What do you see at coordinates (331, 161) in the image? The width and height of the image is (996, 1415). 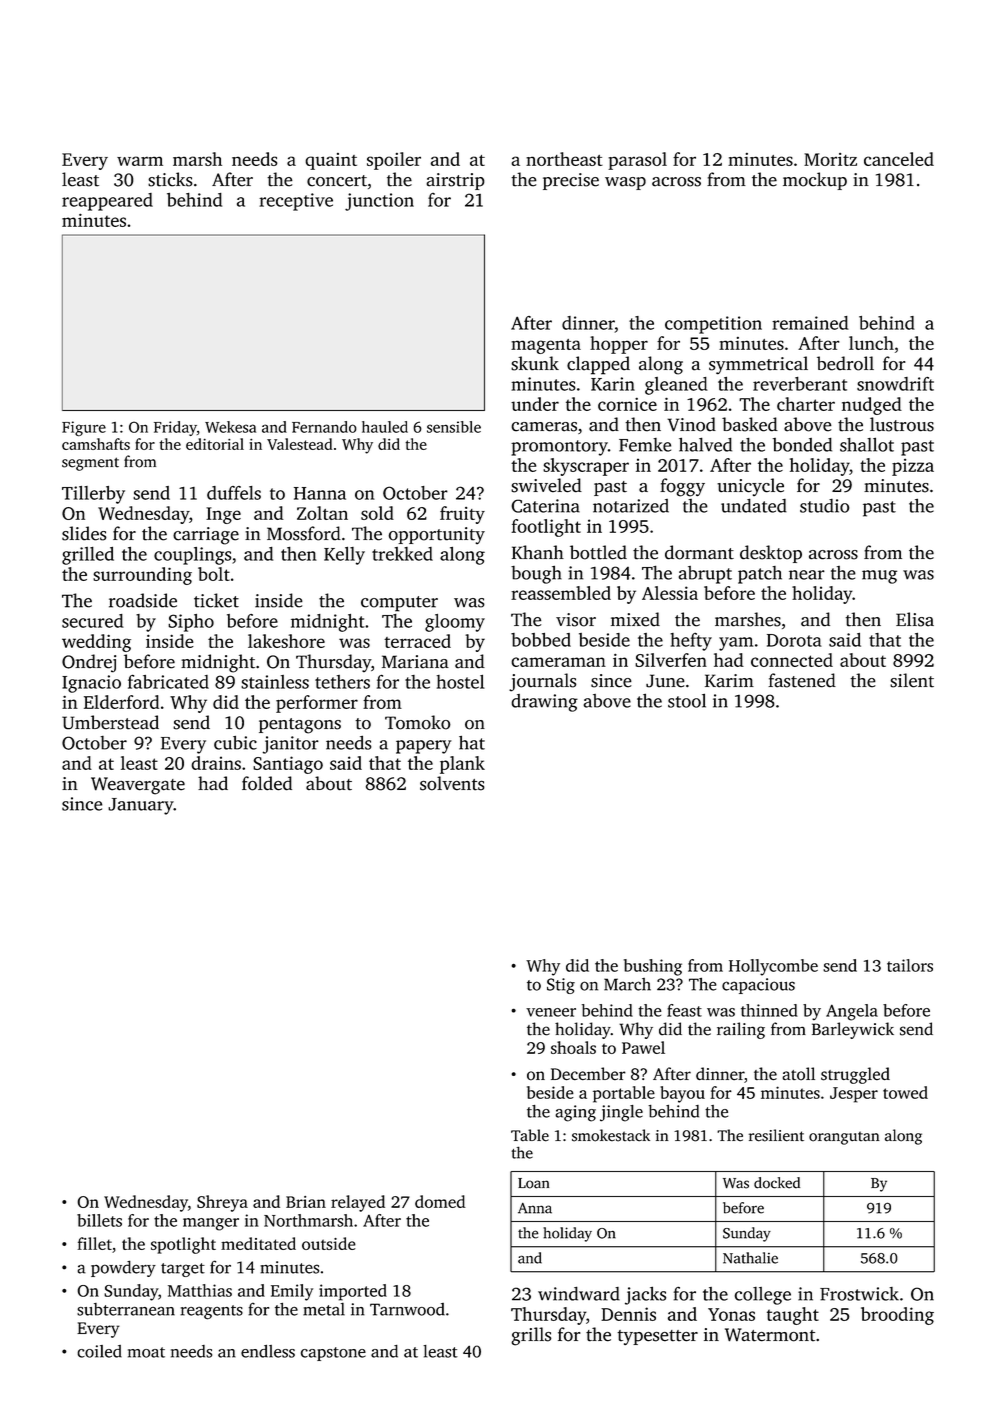 I see `quaint` at bounding box center [331, 161].
